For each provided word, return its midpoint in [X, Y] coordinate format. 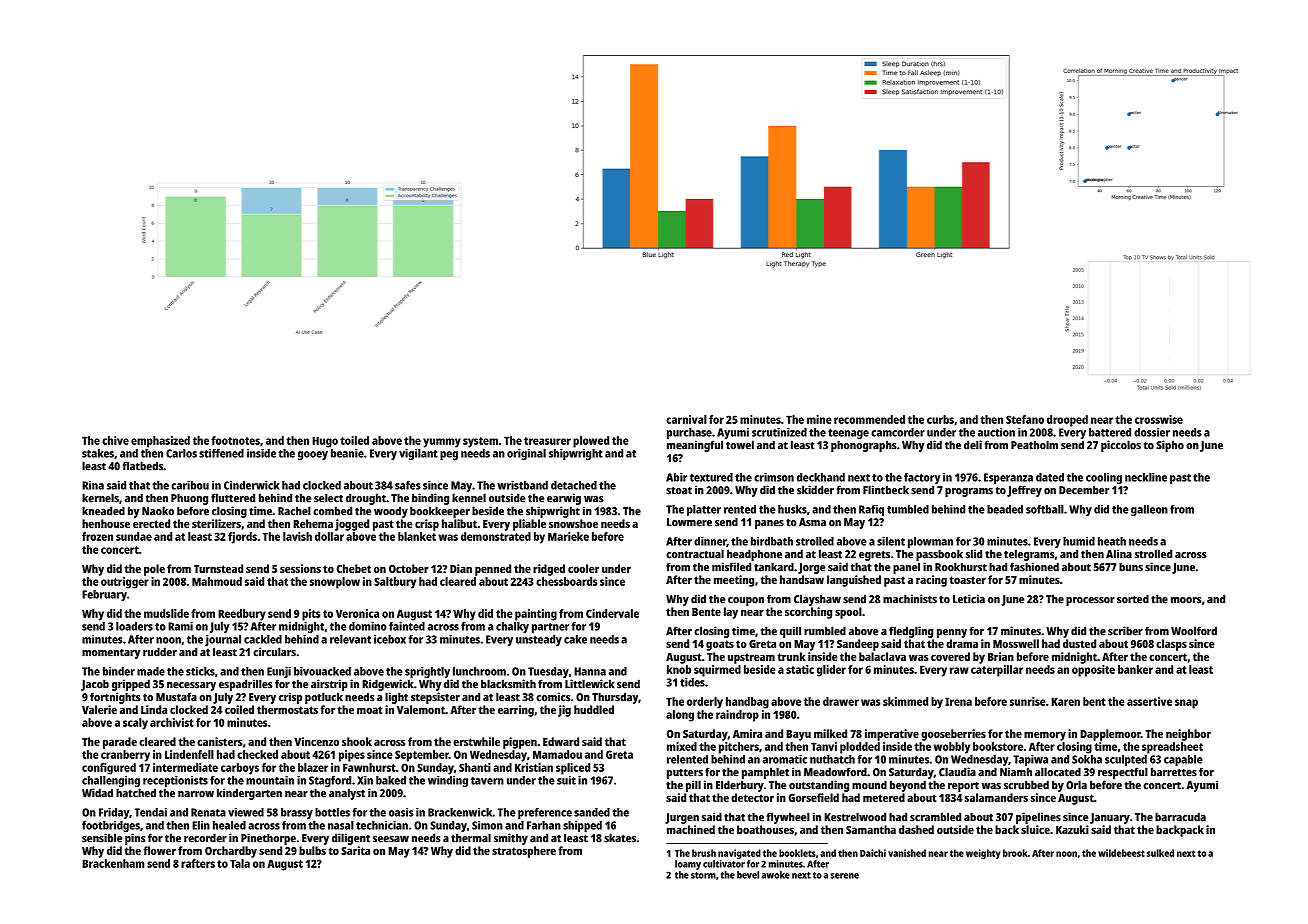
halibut [459, 523]
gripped [131, 685]
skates [620, 838]
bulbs [312, 850]
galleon [1149, 510]
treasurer [547, 441]
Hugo [325, 442]
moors [1186, 600]
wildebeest [1121, 853]
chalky [512, 627]
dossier [1152, 432]
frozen [97, 536]
